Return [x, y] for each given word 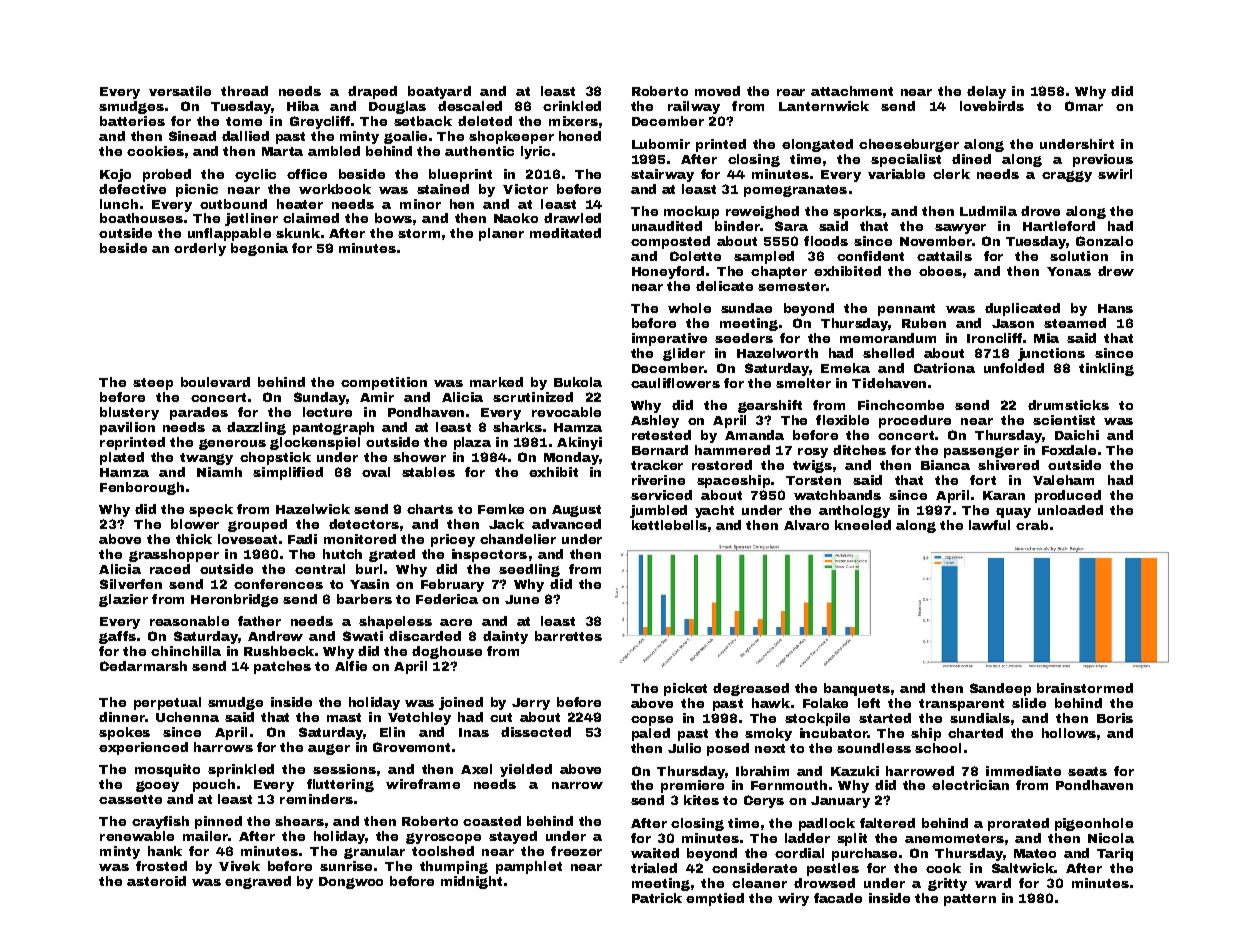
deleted [485, 121]
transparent [961, 705]
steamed [1075, 323]
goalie [405, 137]
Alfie [351, 666]
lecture [327, 412]
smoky [768, 734]
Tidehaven [889, 383]
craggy [1067, 176]
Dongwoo [351, 883]
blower [195, 524]
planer [501, 234]
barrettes [568, 636]
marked [496, 382]
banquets [857, 689]
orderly [200, 249]
